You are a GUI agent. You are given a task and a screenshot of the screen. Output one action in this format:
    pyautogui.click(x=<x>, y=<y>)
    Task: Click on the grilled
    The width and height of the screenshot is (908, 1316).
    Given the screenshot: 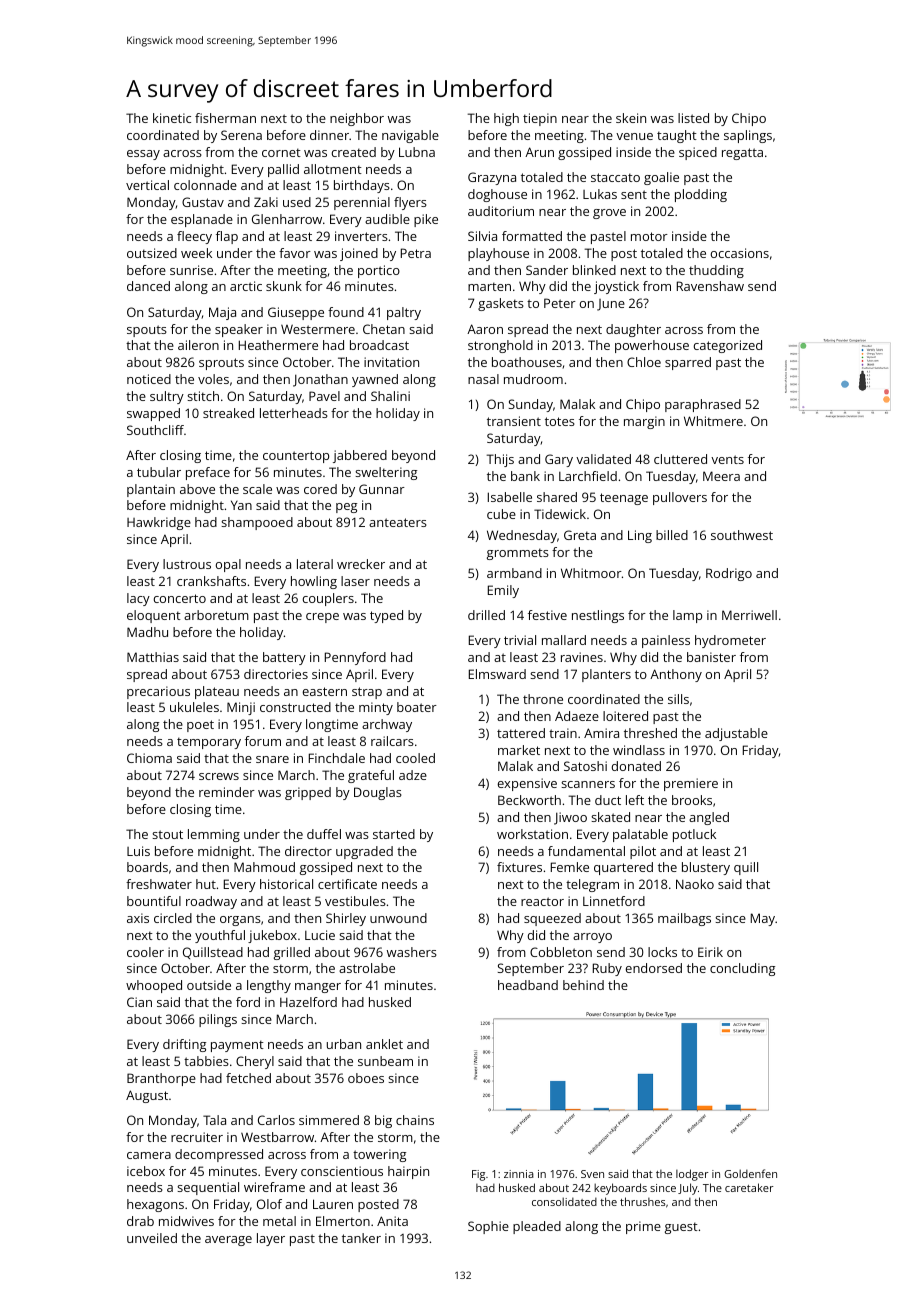 What is the action you would take?
    pyautogui.click(x=292, y=953)
